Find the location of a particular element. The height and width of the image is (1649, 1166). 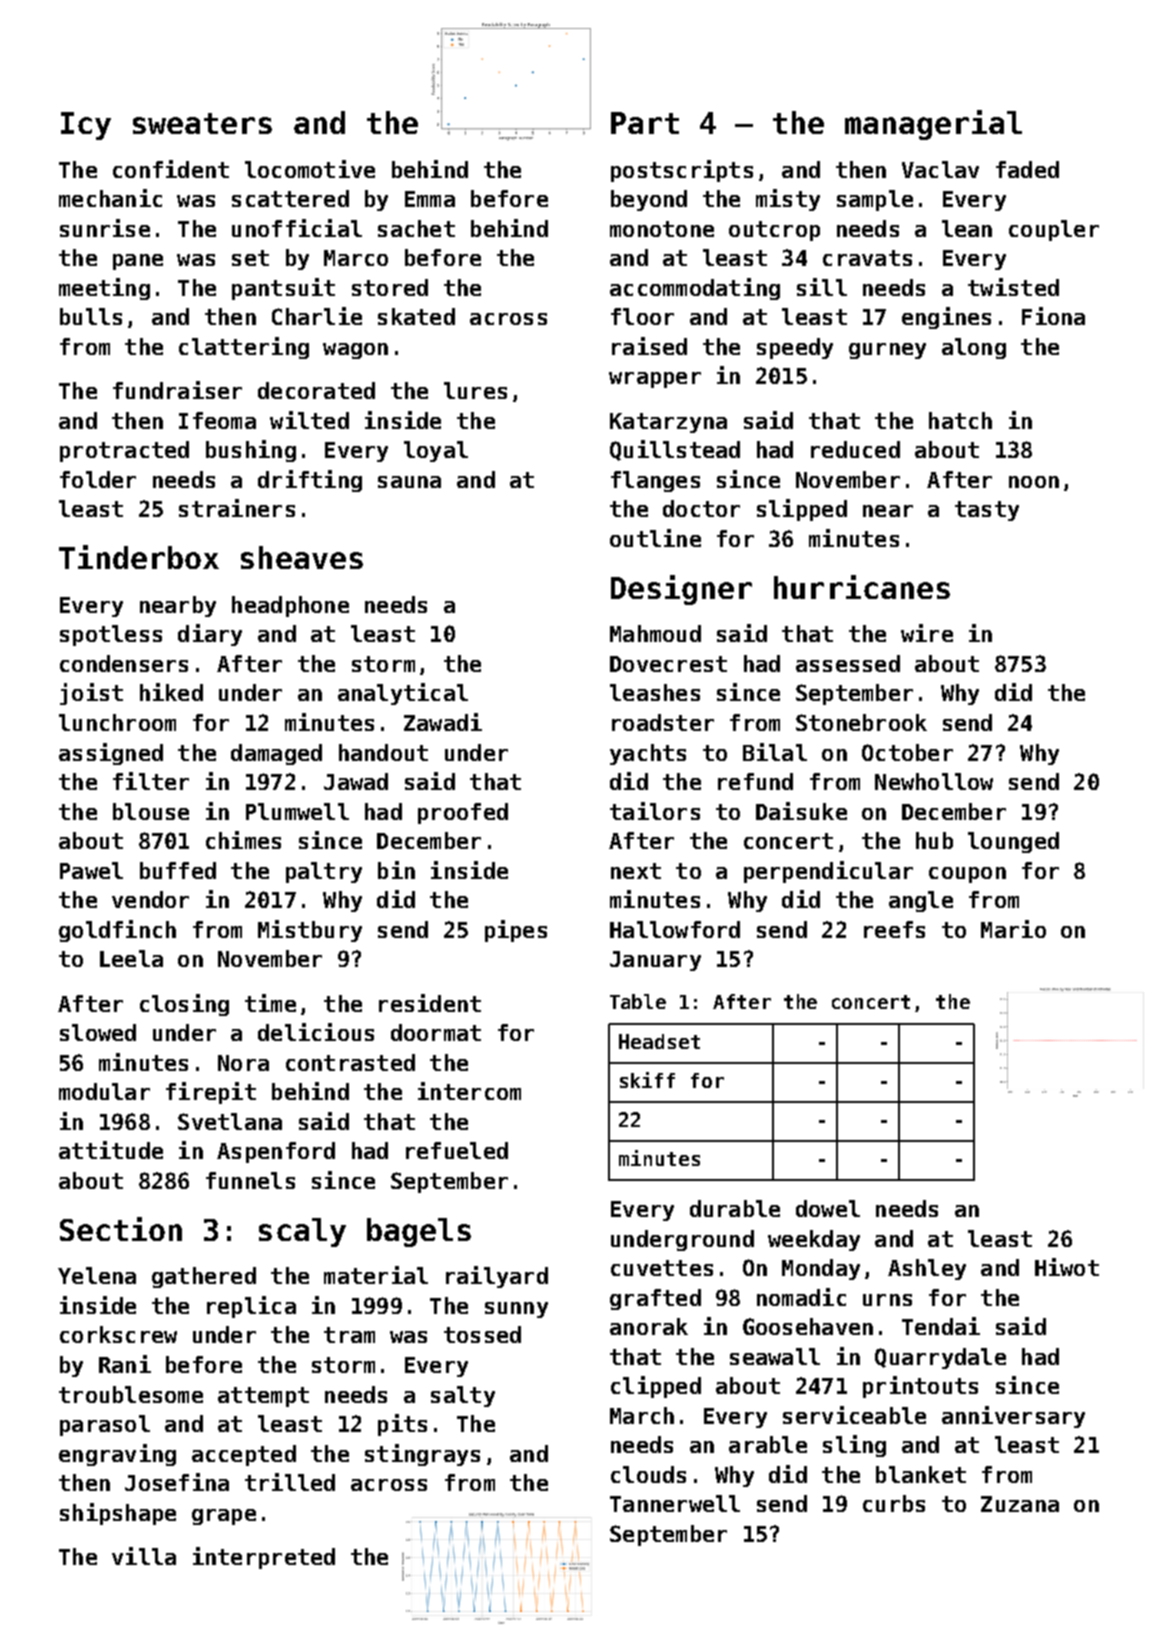

unofficial is located at coordinates (297, 228).
